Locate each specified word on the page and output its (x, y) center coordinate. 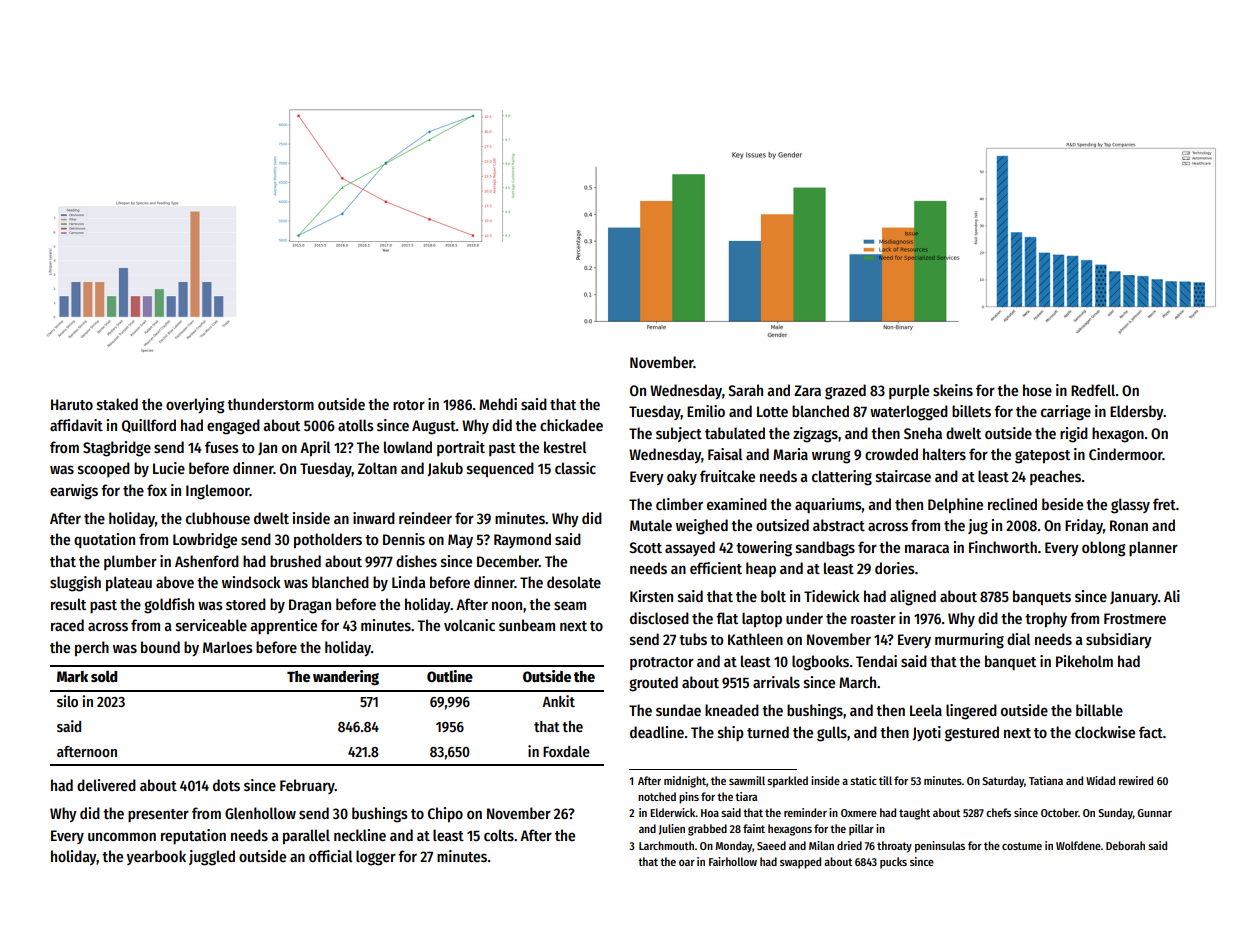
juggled (212, 858)
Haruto (72, 404)
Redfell (1093, 390)
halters (944, 454)
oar (687, 863)
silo (67, 701)
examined (737, 504)
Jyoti (926, 733)
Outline (450, 676)
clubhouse (218, 518)
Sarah (745, 390)
